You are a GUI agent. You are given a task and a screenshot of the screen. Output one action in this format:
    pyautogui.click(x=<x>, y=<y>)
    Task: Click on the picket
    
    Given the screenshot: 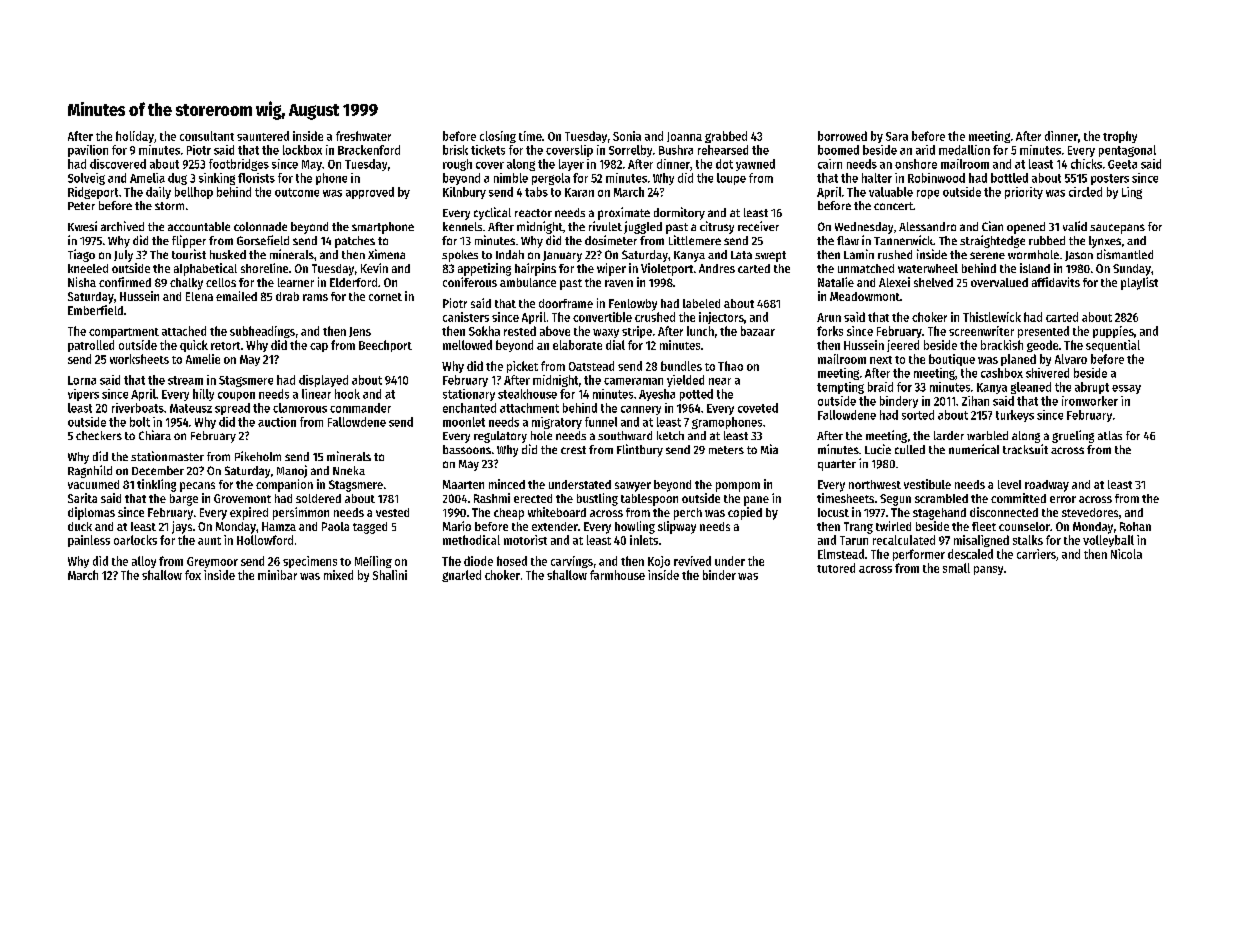 What is the action you would take?
    pyautogui.click(x=522, y=367)
